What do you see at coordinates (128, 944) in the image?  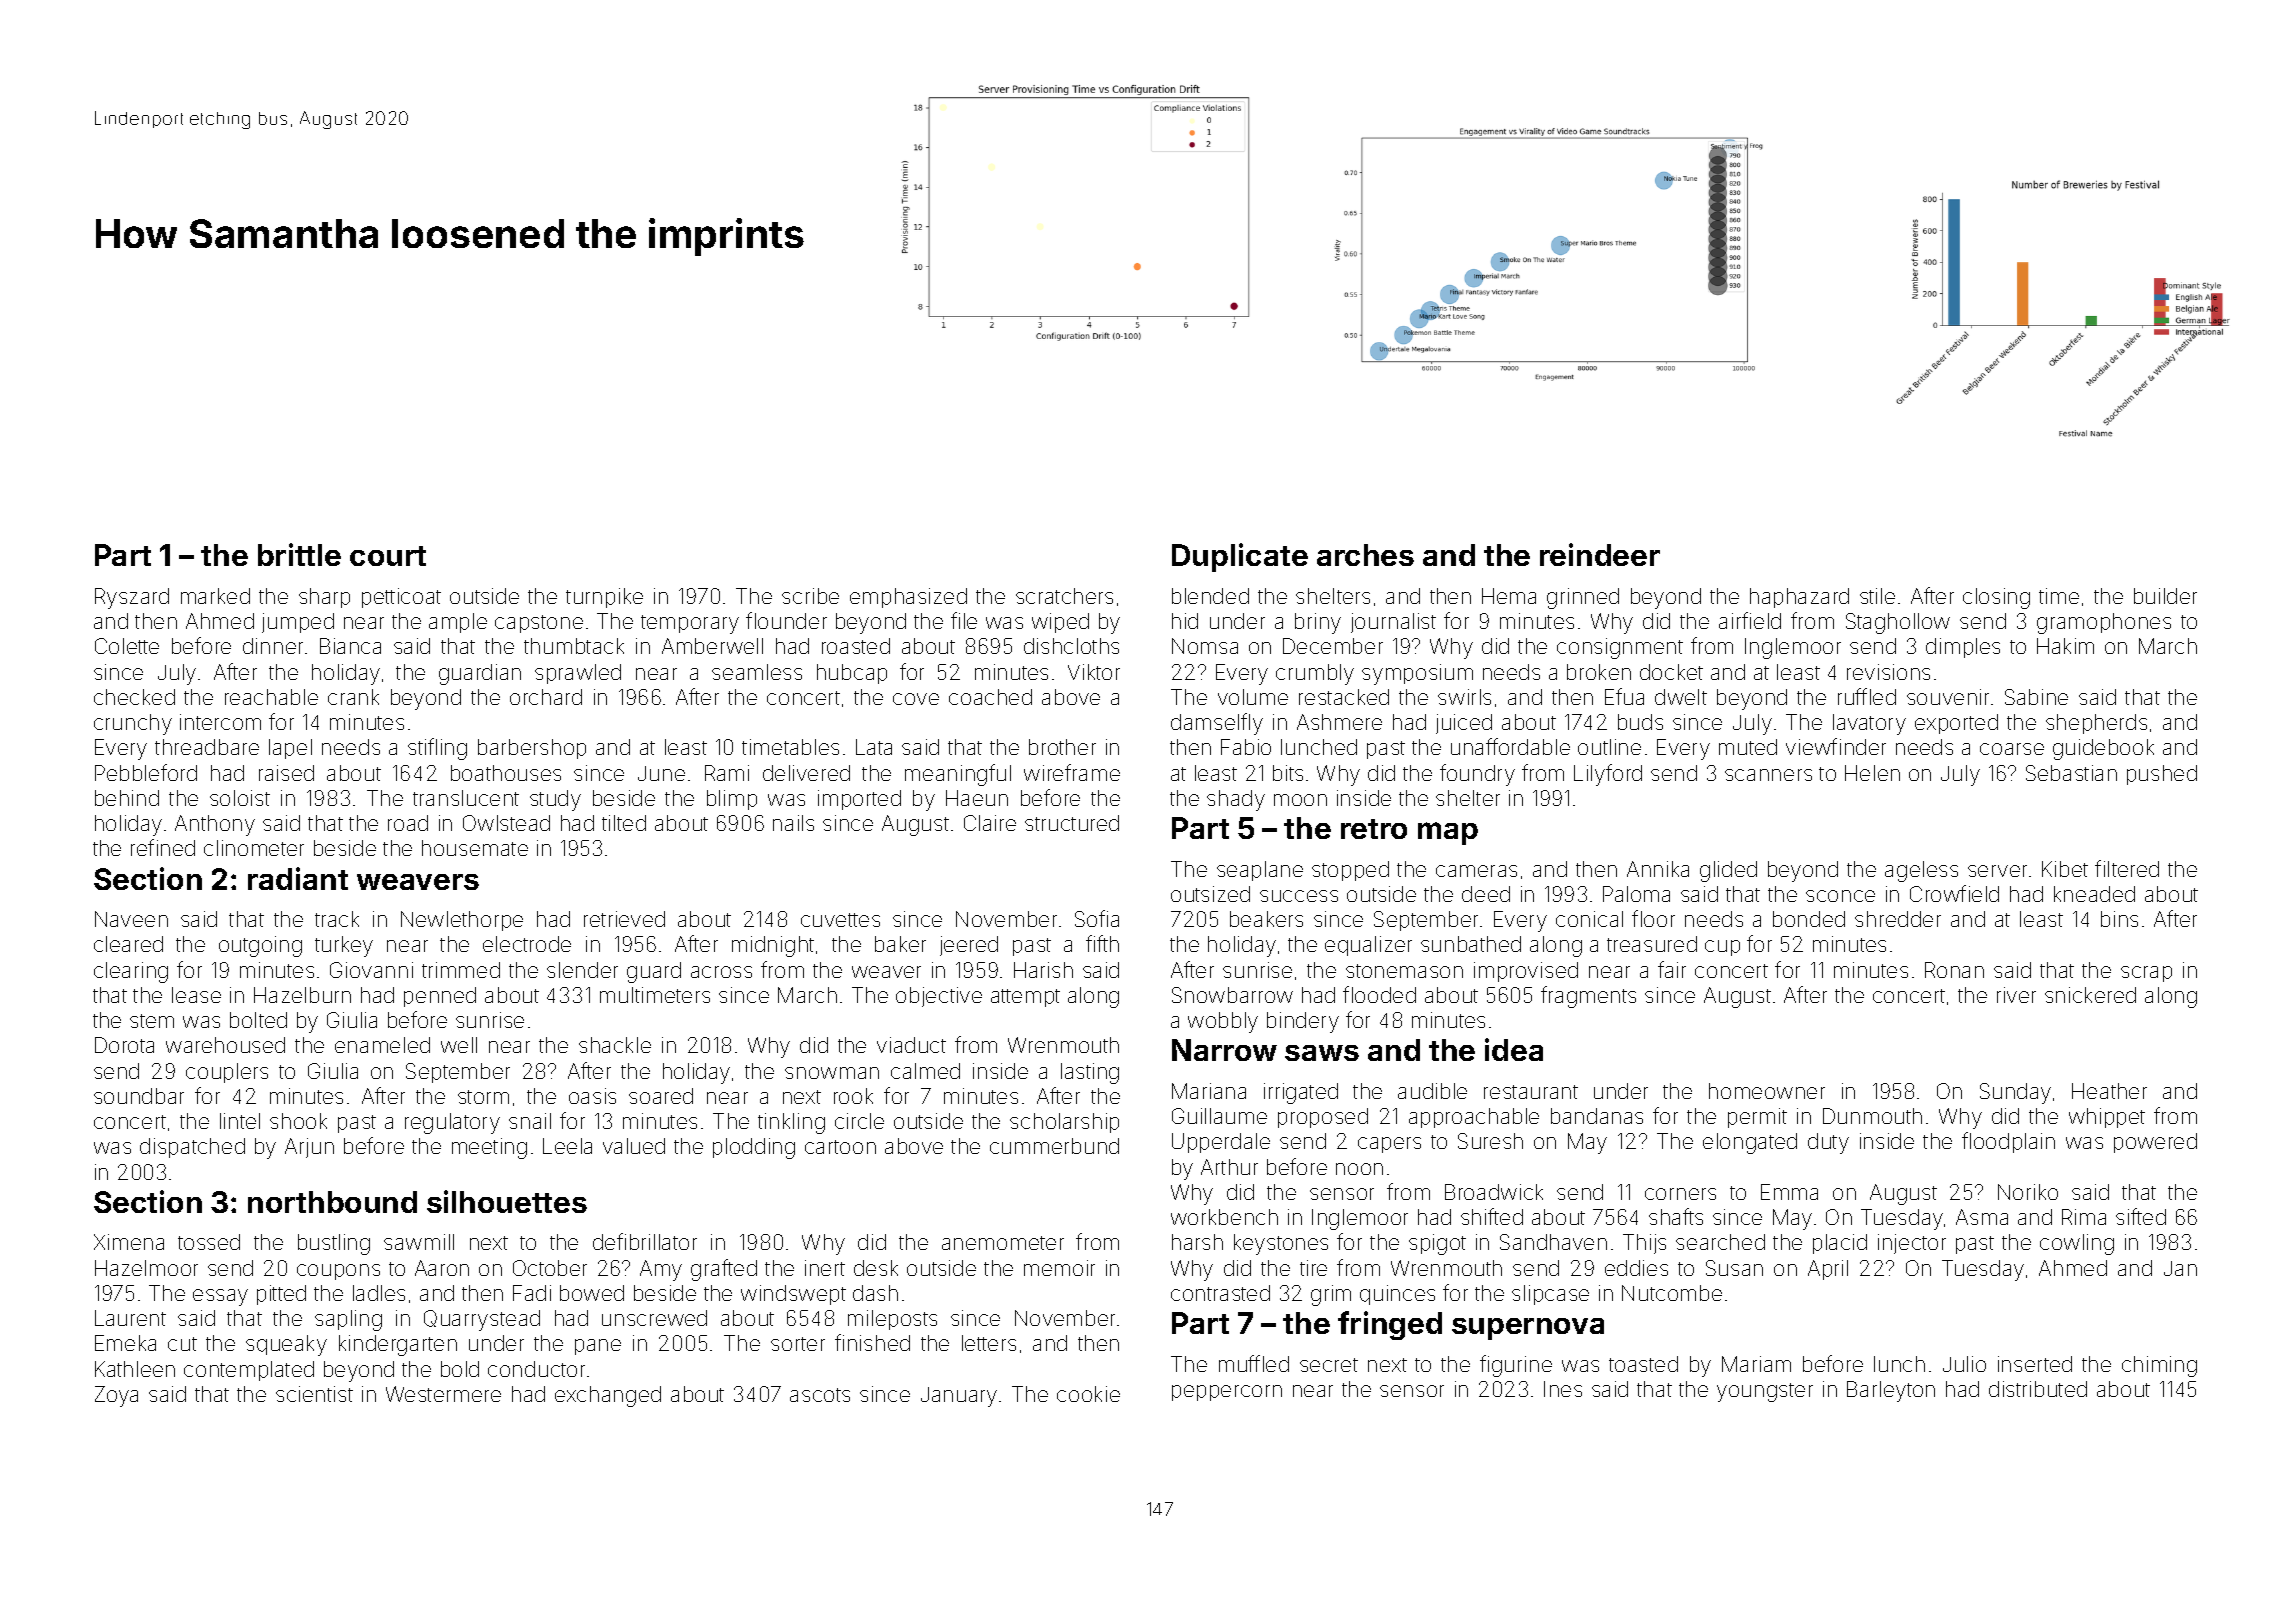 I see `cleared` at bounding box center [128, 944].
